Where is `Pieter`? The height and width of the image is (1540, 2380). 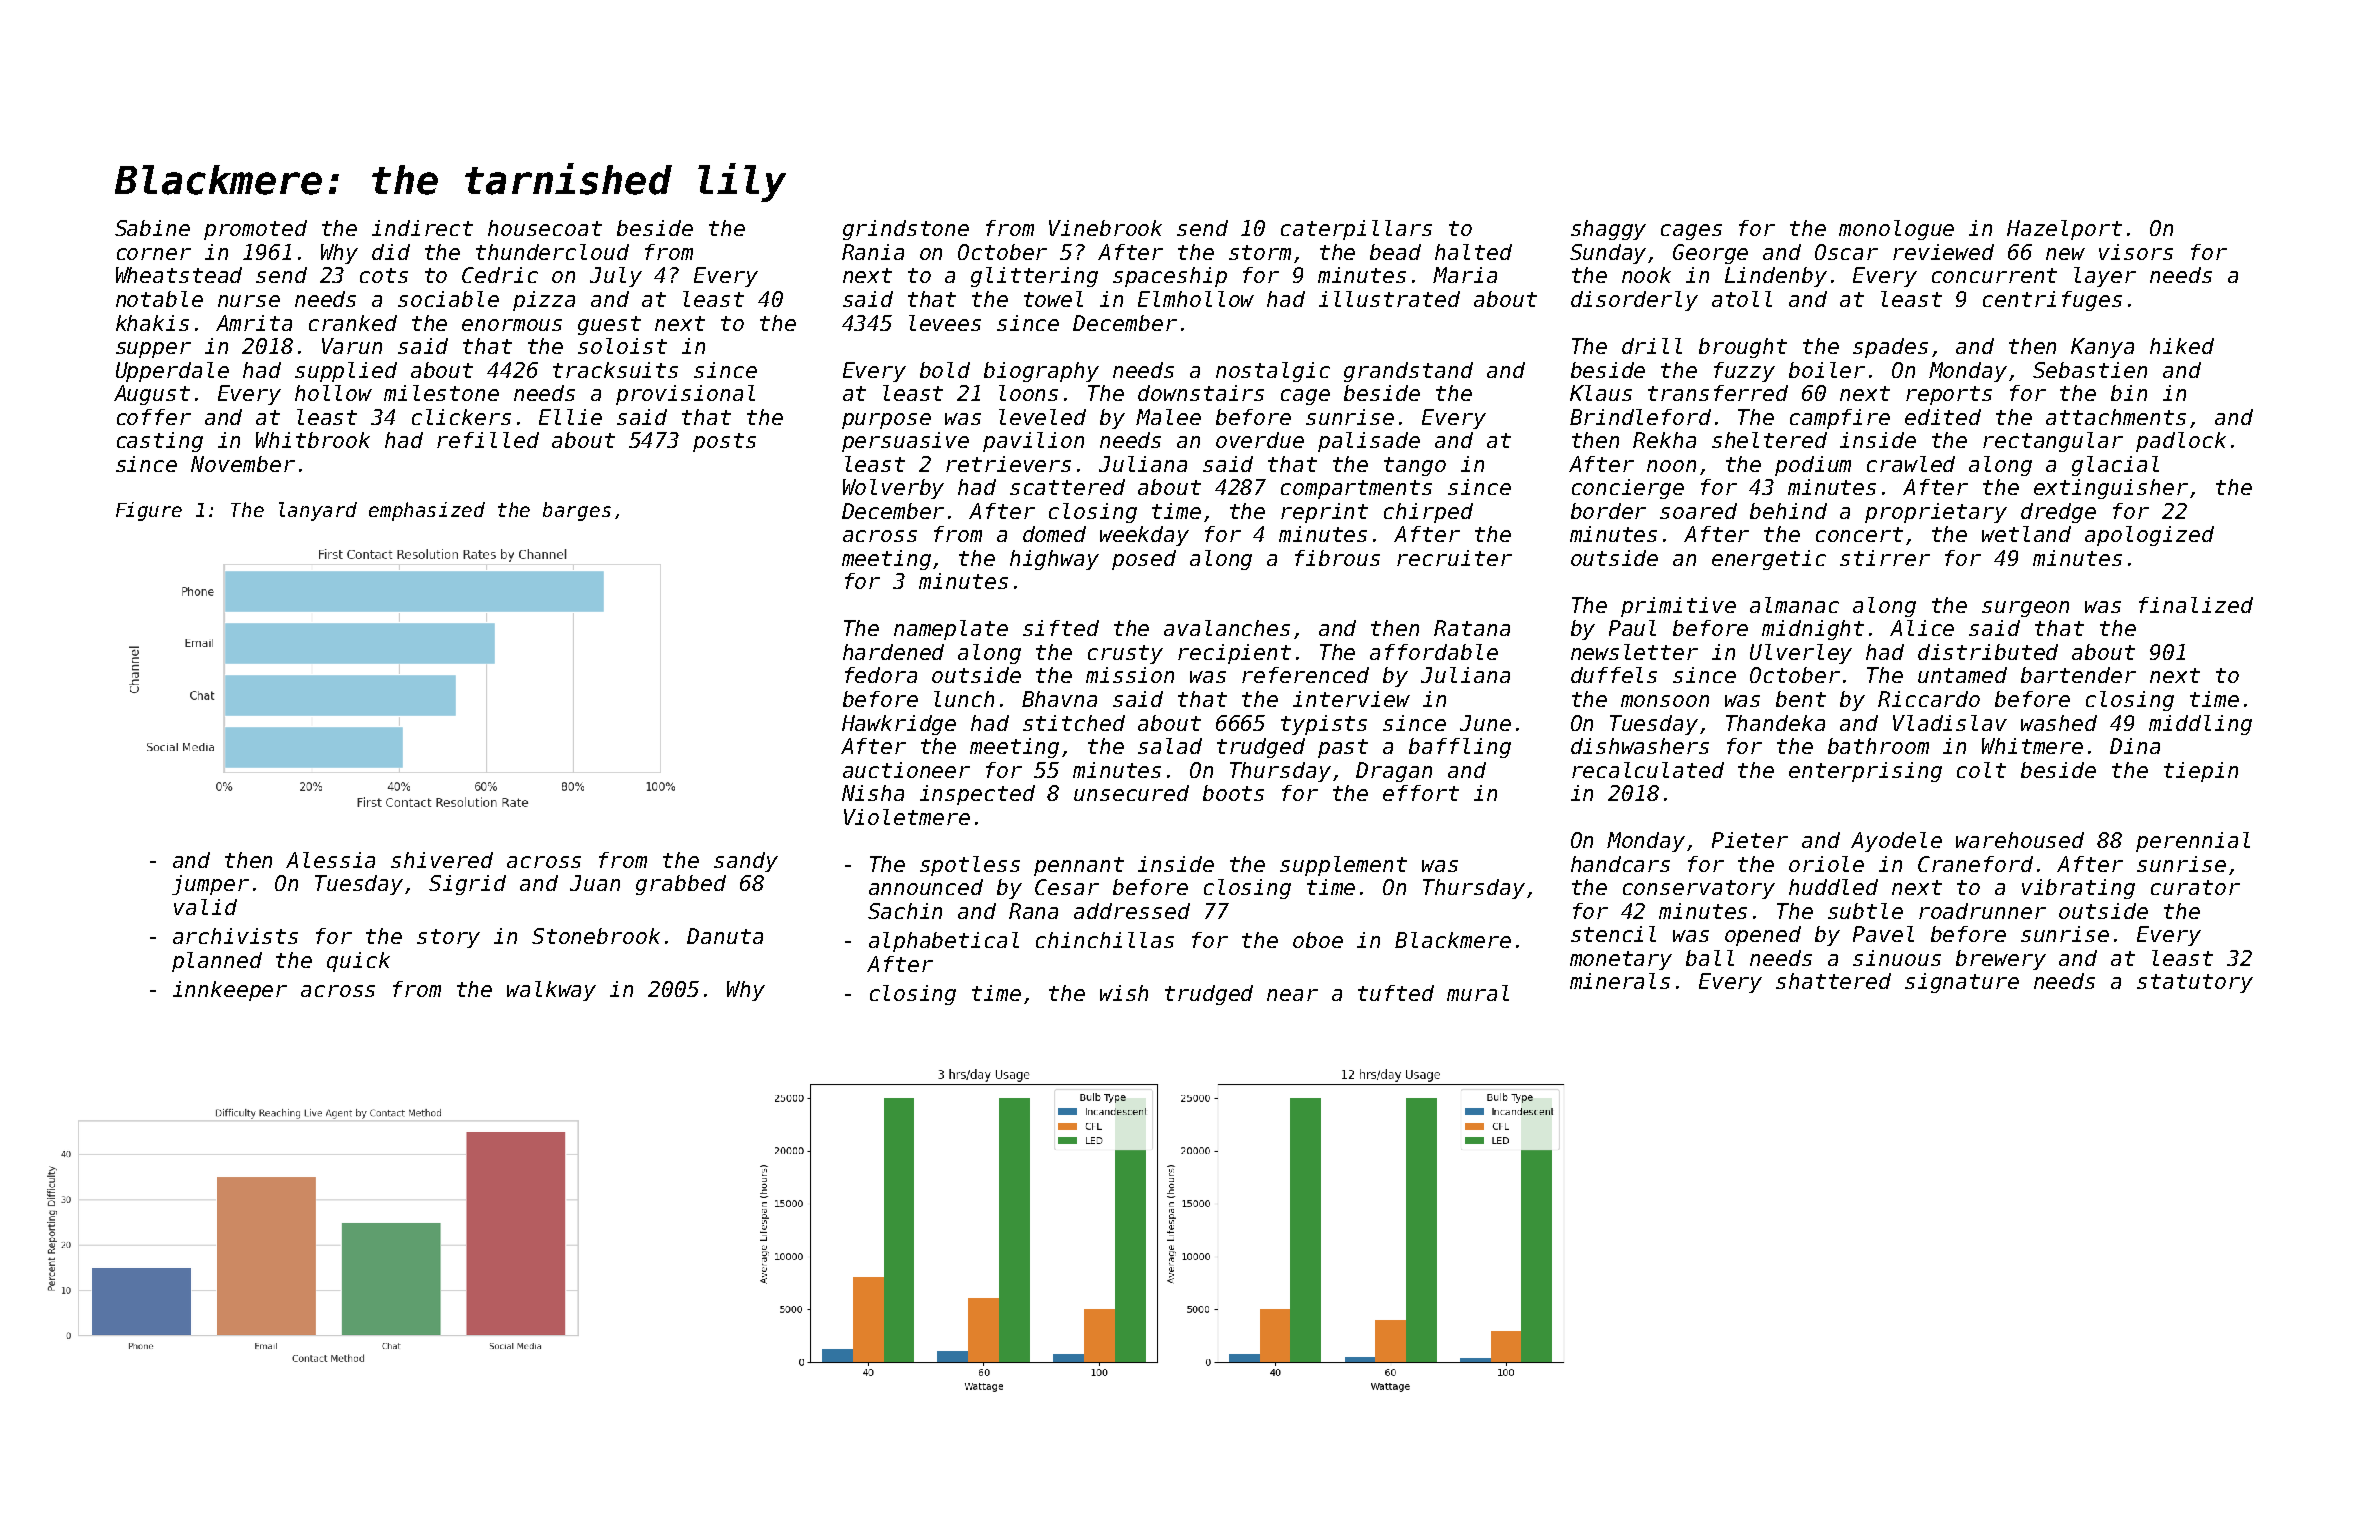 Pieter is located at coordinates (1750, 840).
